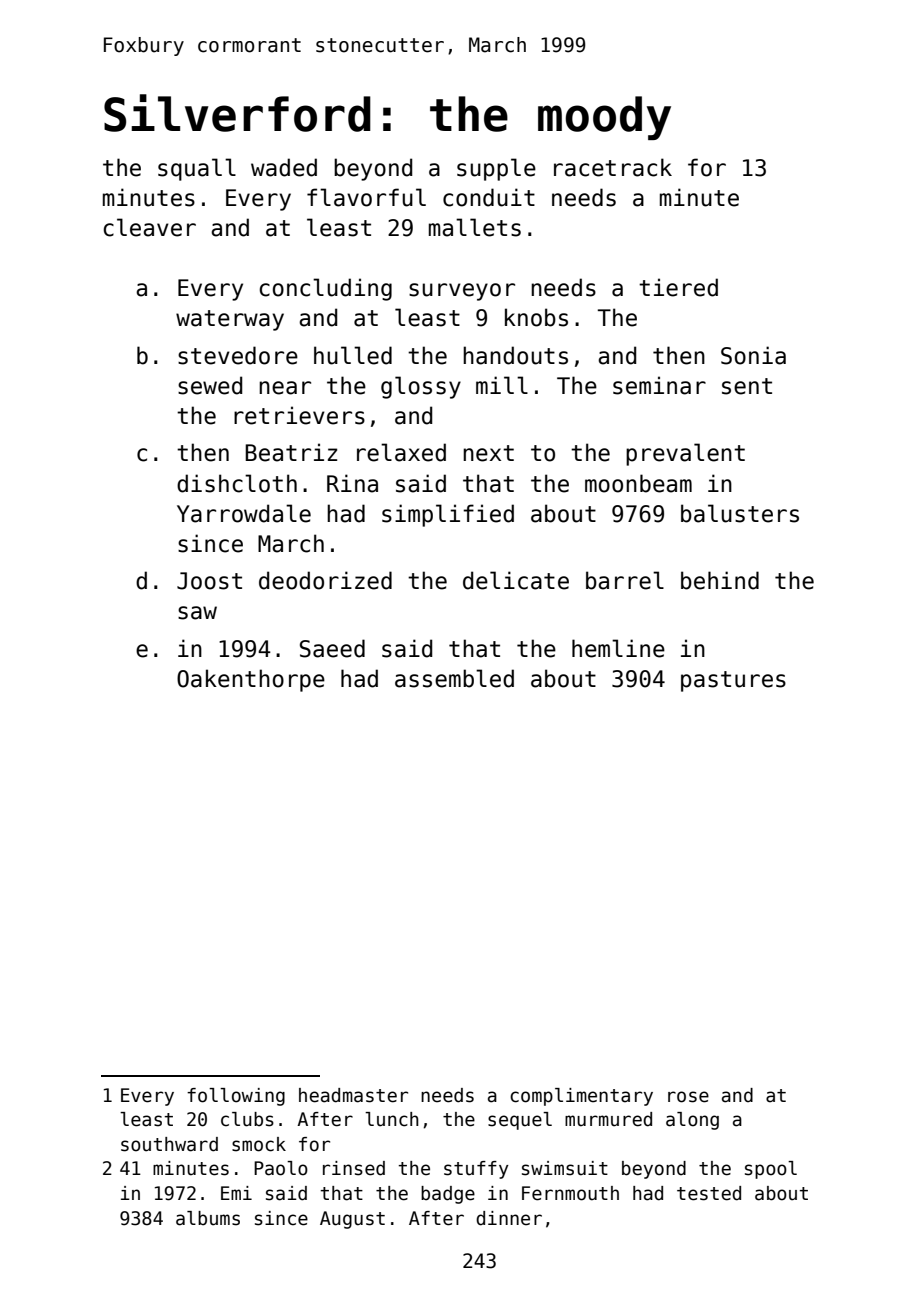 The image size is (924, 1311). Describe the element at coordinates (488, 453) in the screenshot. I see `next` at that location.
